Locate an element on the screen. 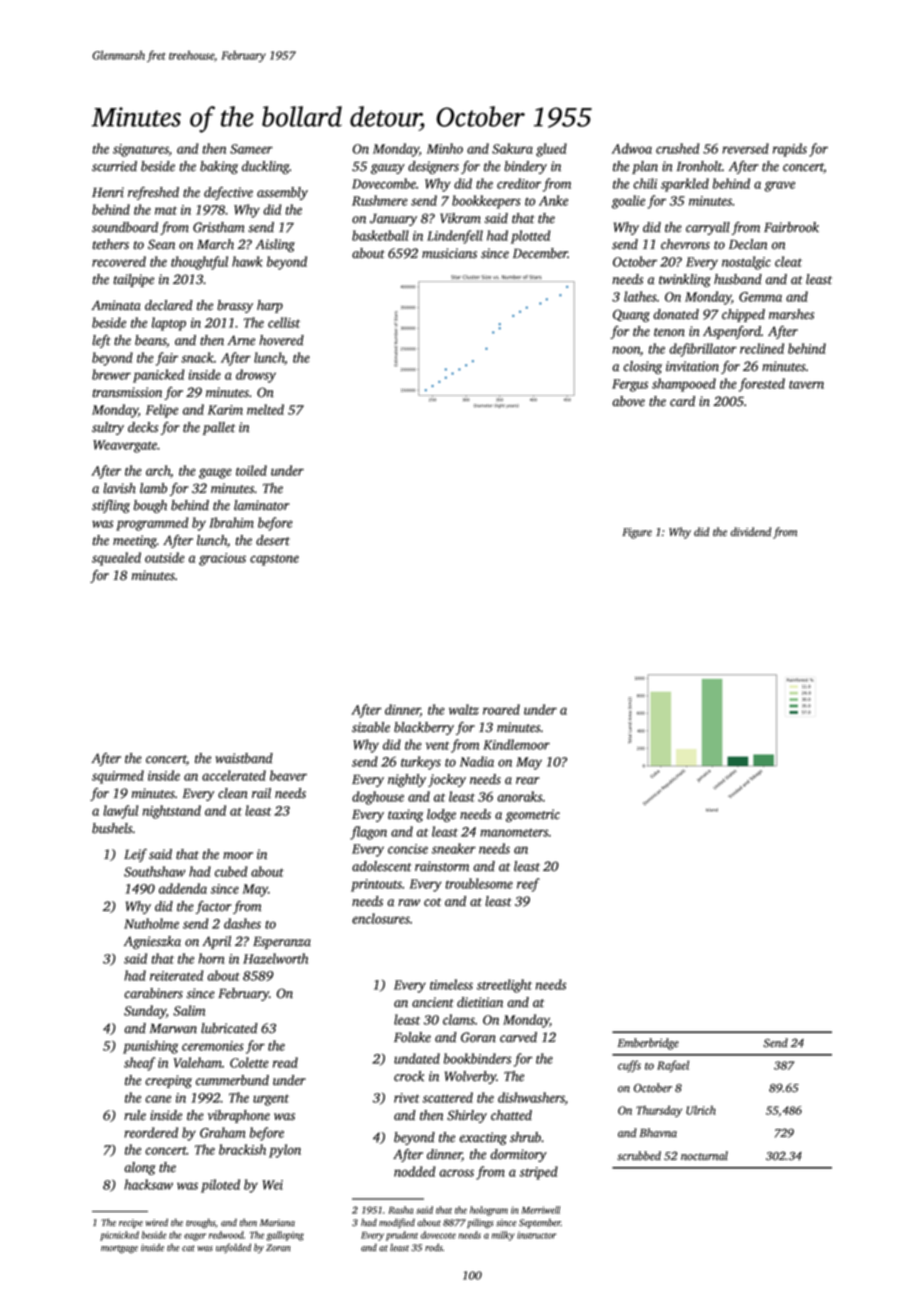 Image resolution: width=924 pixels, height=1308 pixels. Emberbridge is located at coordinates (648, 1044).
